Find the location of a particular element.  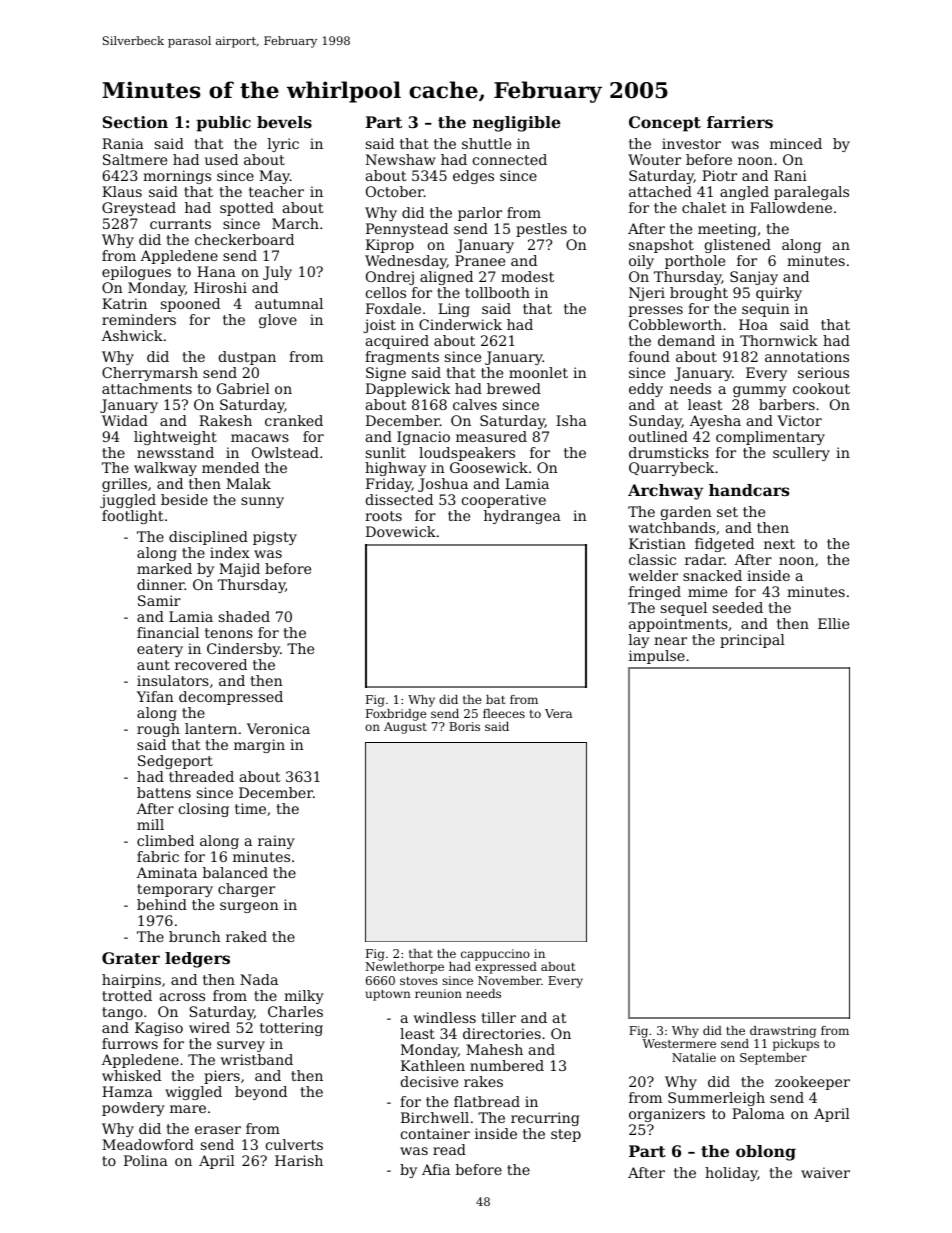

whisked is located at coordinates (131, 1075).
